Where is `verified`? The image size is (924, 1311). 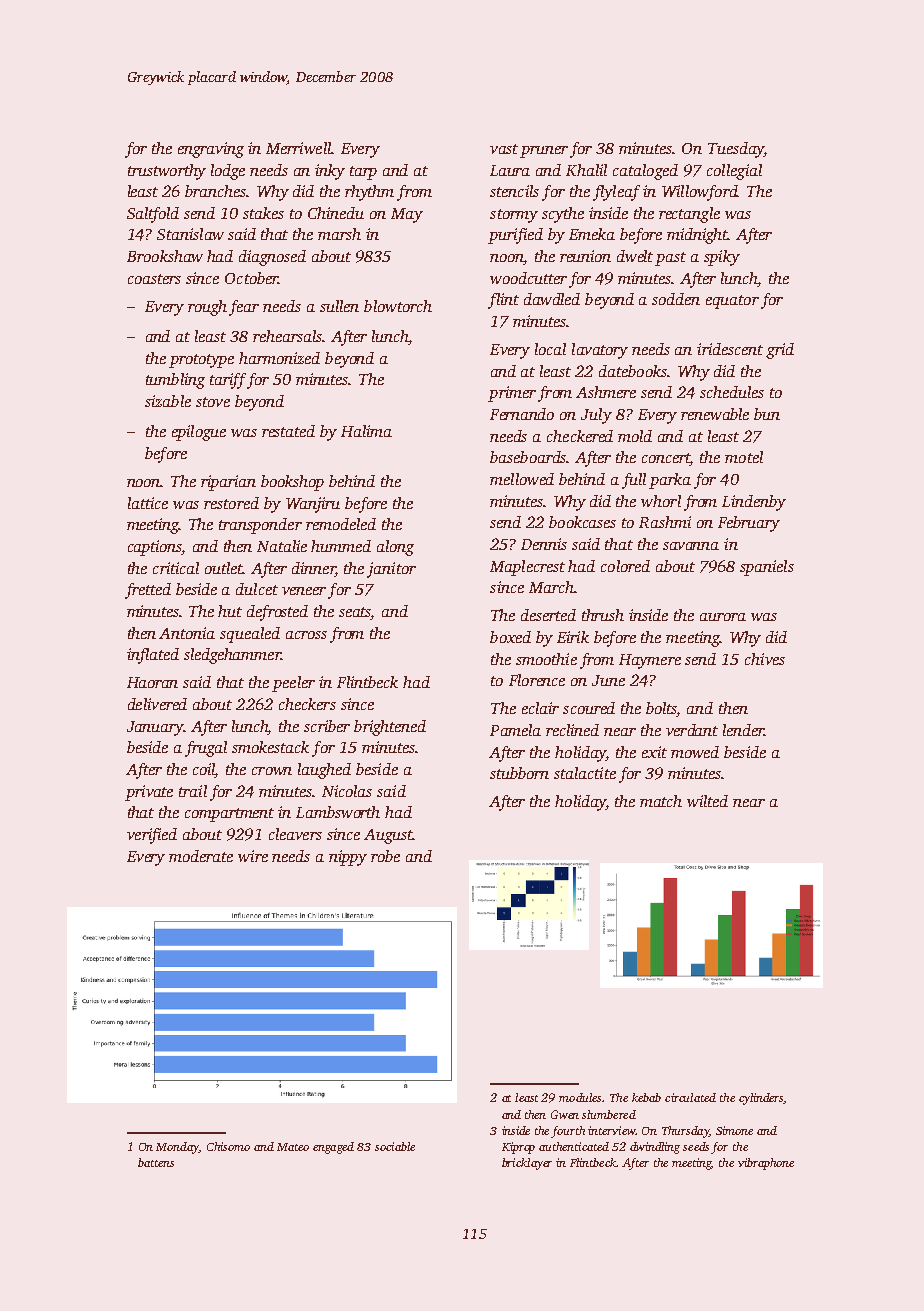
verified is located at coordinates (152, 836).
